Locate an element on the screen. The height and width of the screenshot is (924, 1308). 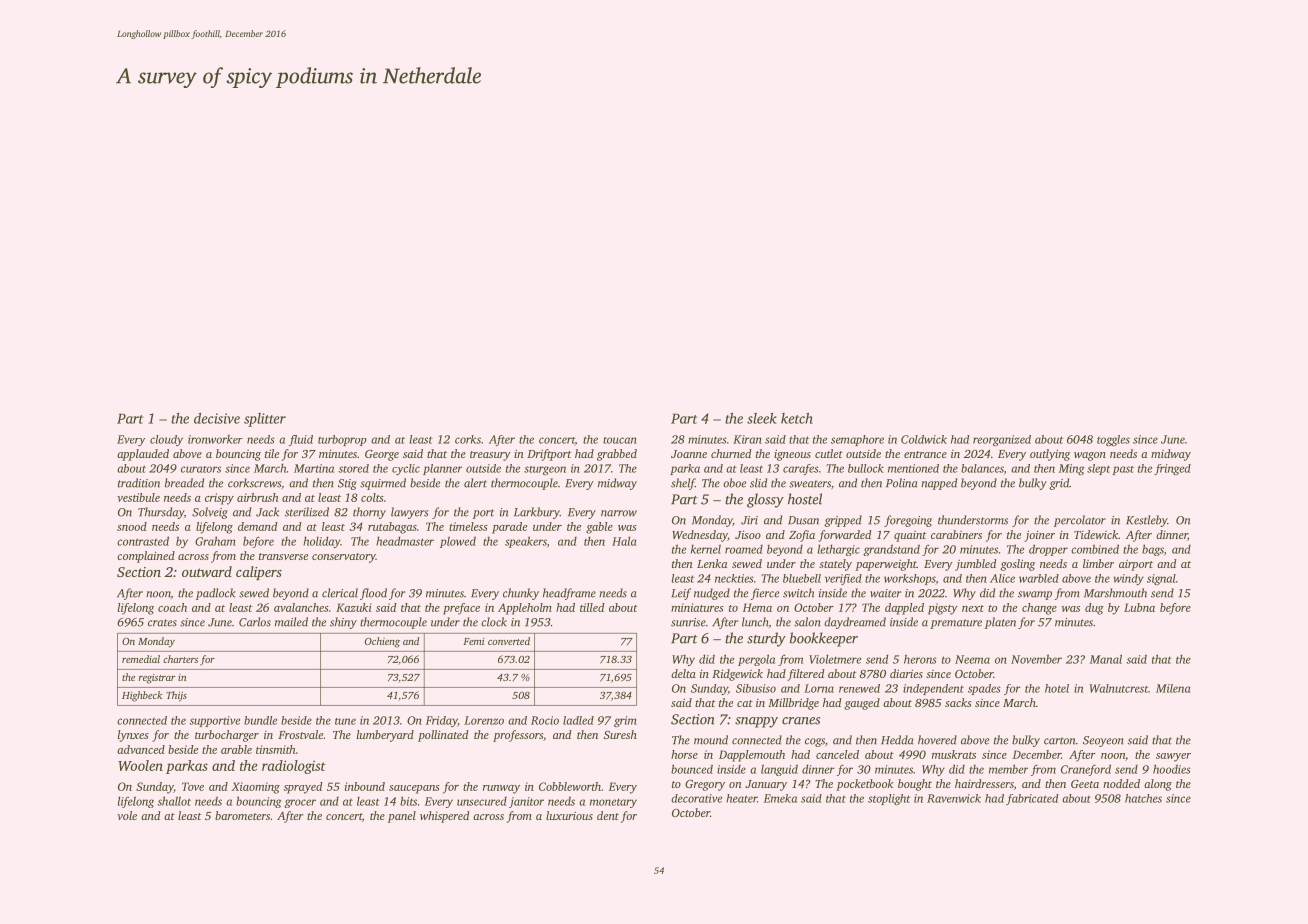
Woolen is located at coordinates (140, 765).
